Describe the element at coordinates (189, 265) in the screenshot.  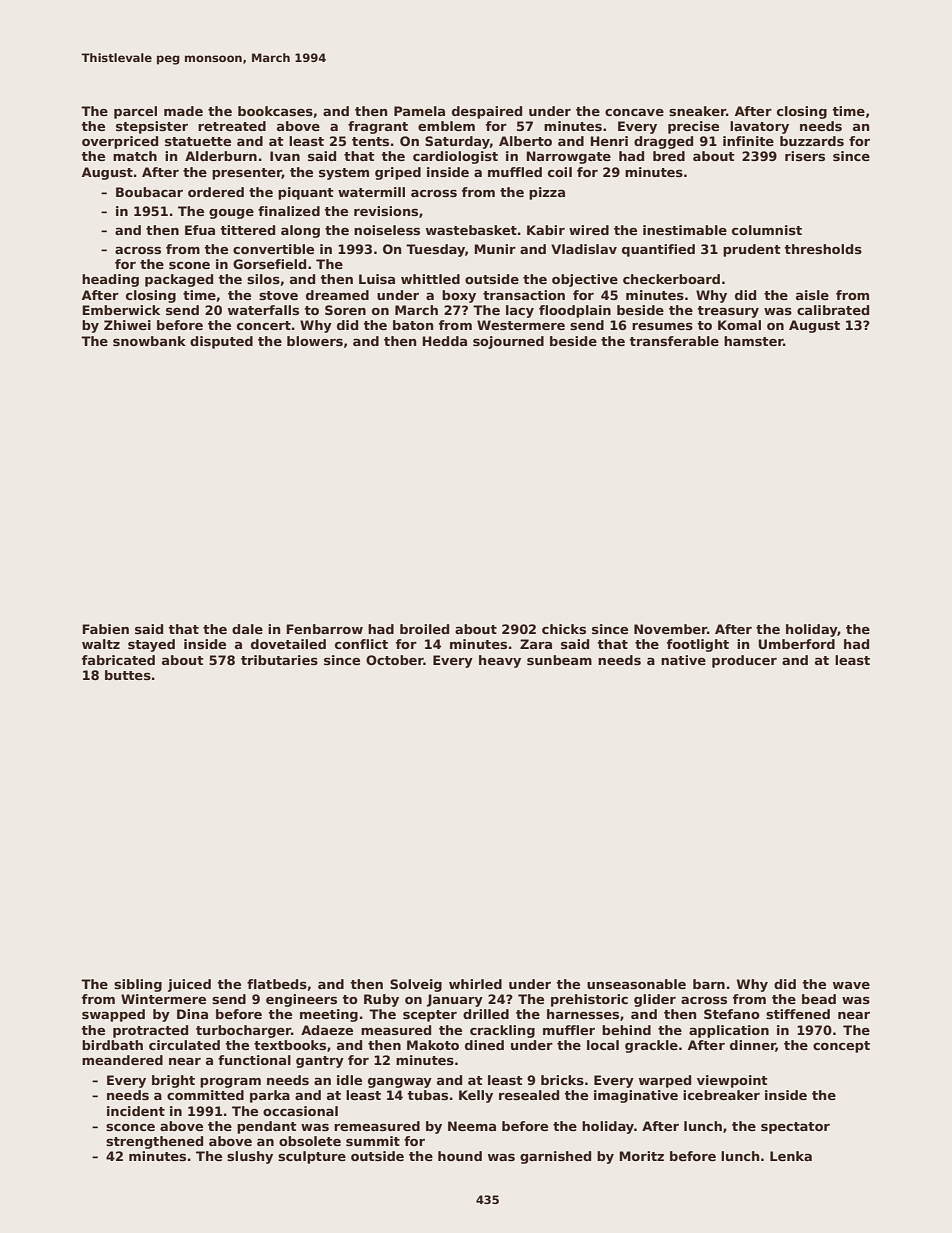
I see `scone` at that location.
